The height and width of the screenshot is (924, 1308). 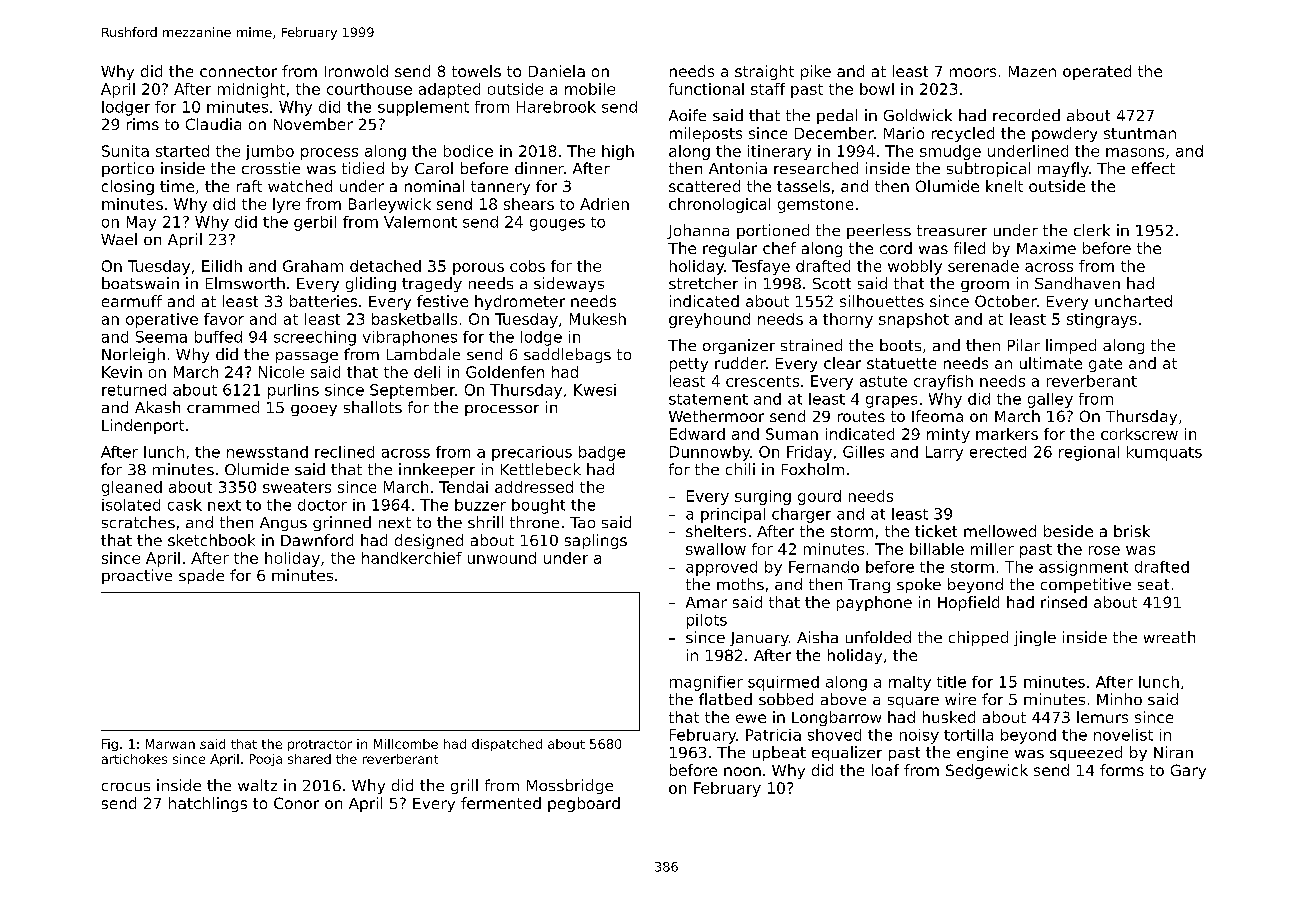 What do you see at coordinates (595, 390) in the screenshot?
I see `Kwesi` at bounding box center [595, 390].
